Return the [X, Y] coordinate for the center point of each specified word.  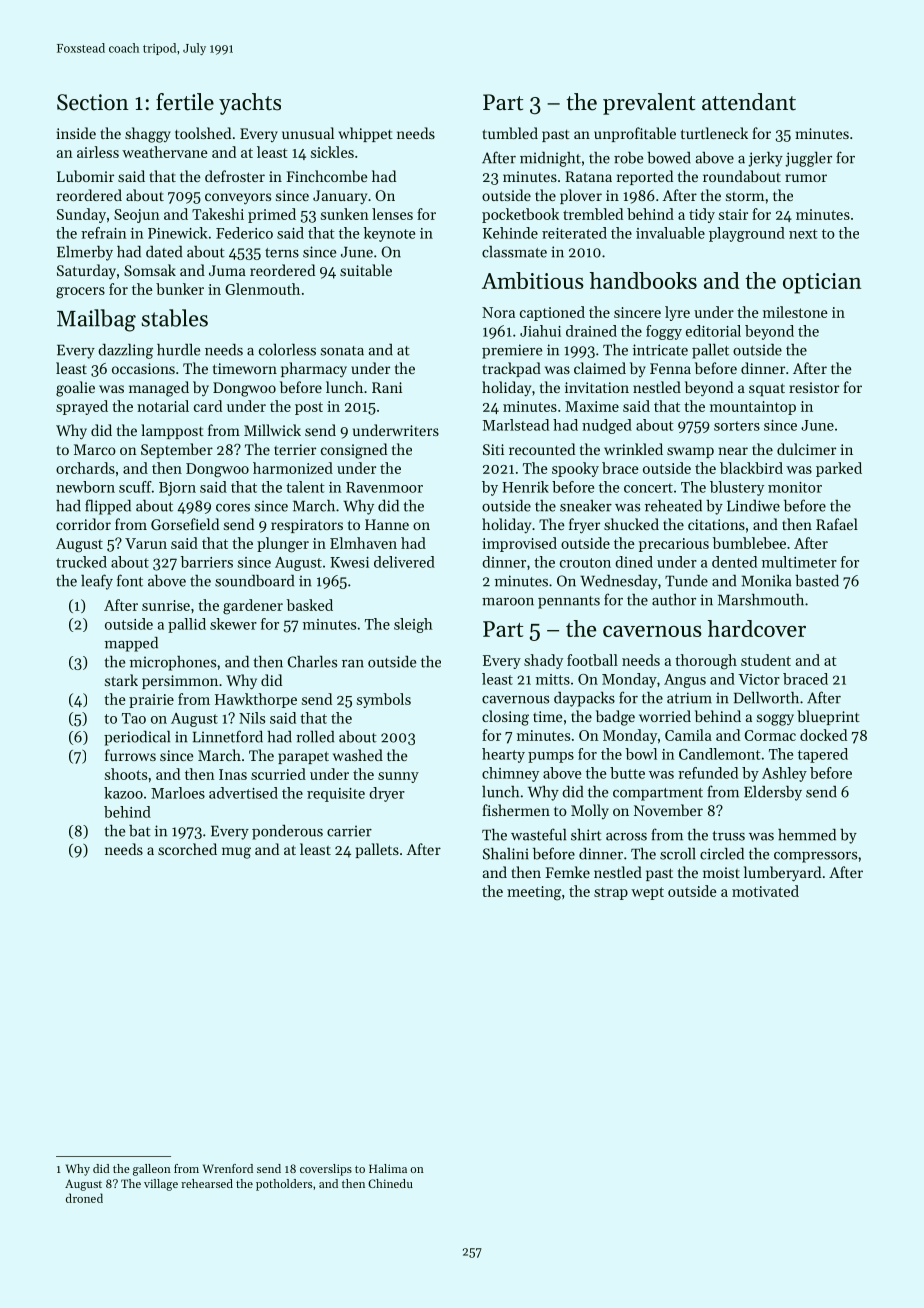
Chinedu [390, 1183]
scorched [187, 849]
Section [93, 102]
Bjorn [177, 489]
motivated [765, 891]
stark [121, 680]
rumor [806, 178]
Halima [388, 1168]
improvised [519, 544]
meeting [534, 893]
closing [505, 718]
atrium [689, 698]
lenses [392, 214]
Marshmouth [761, 600]
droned [84, 1198]
